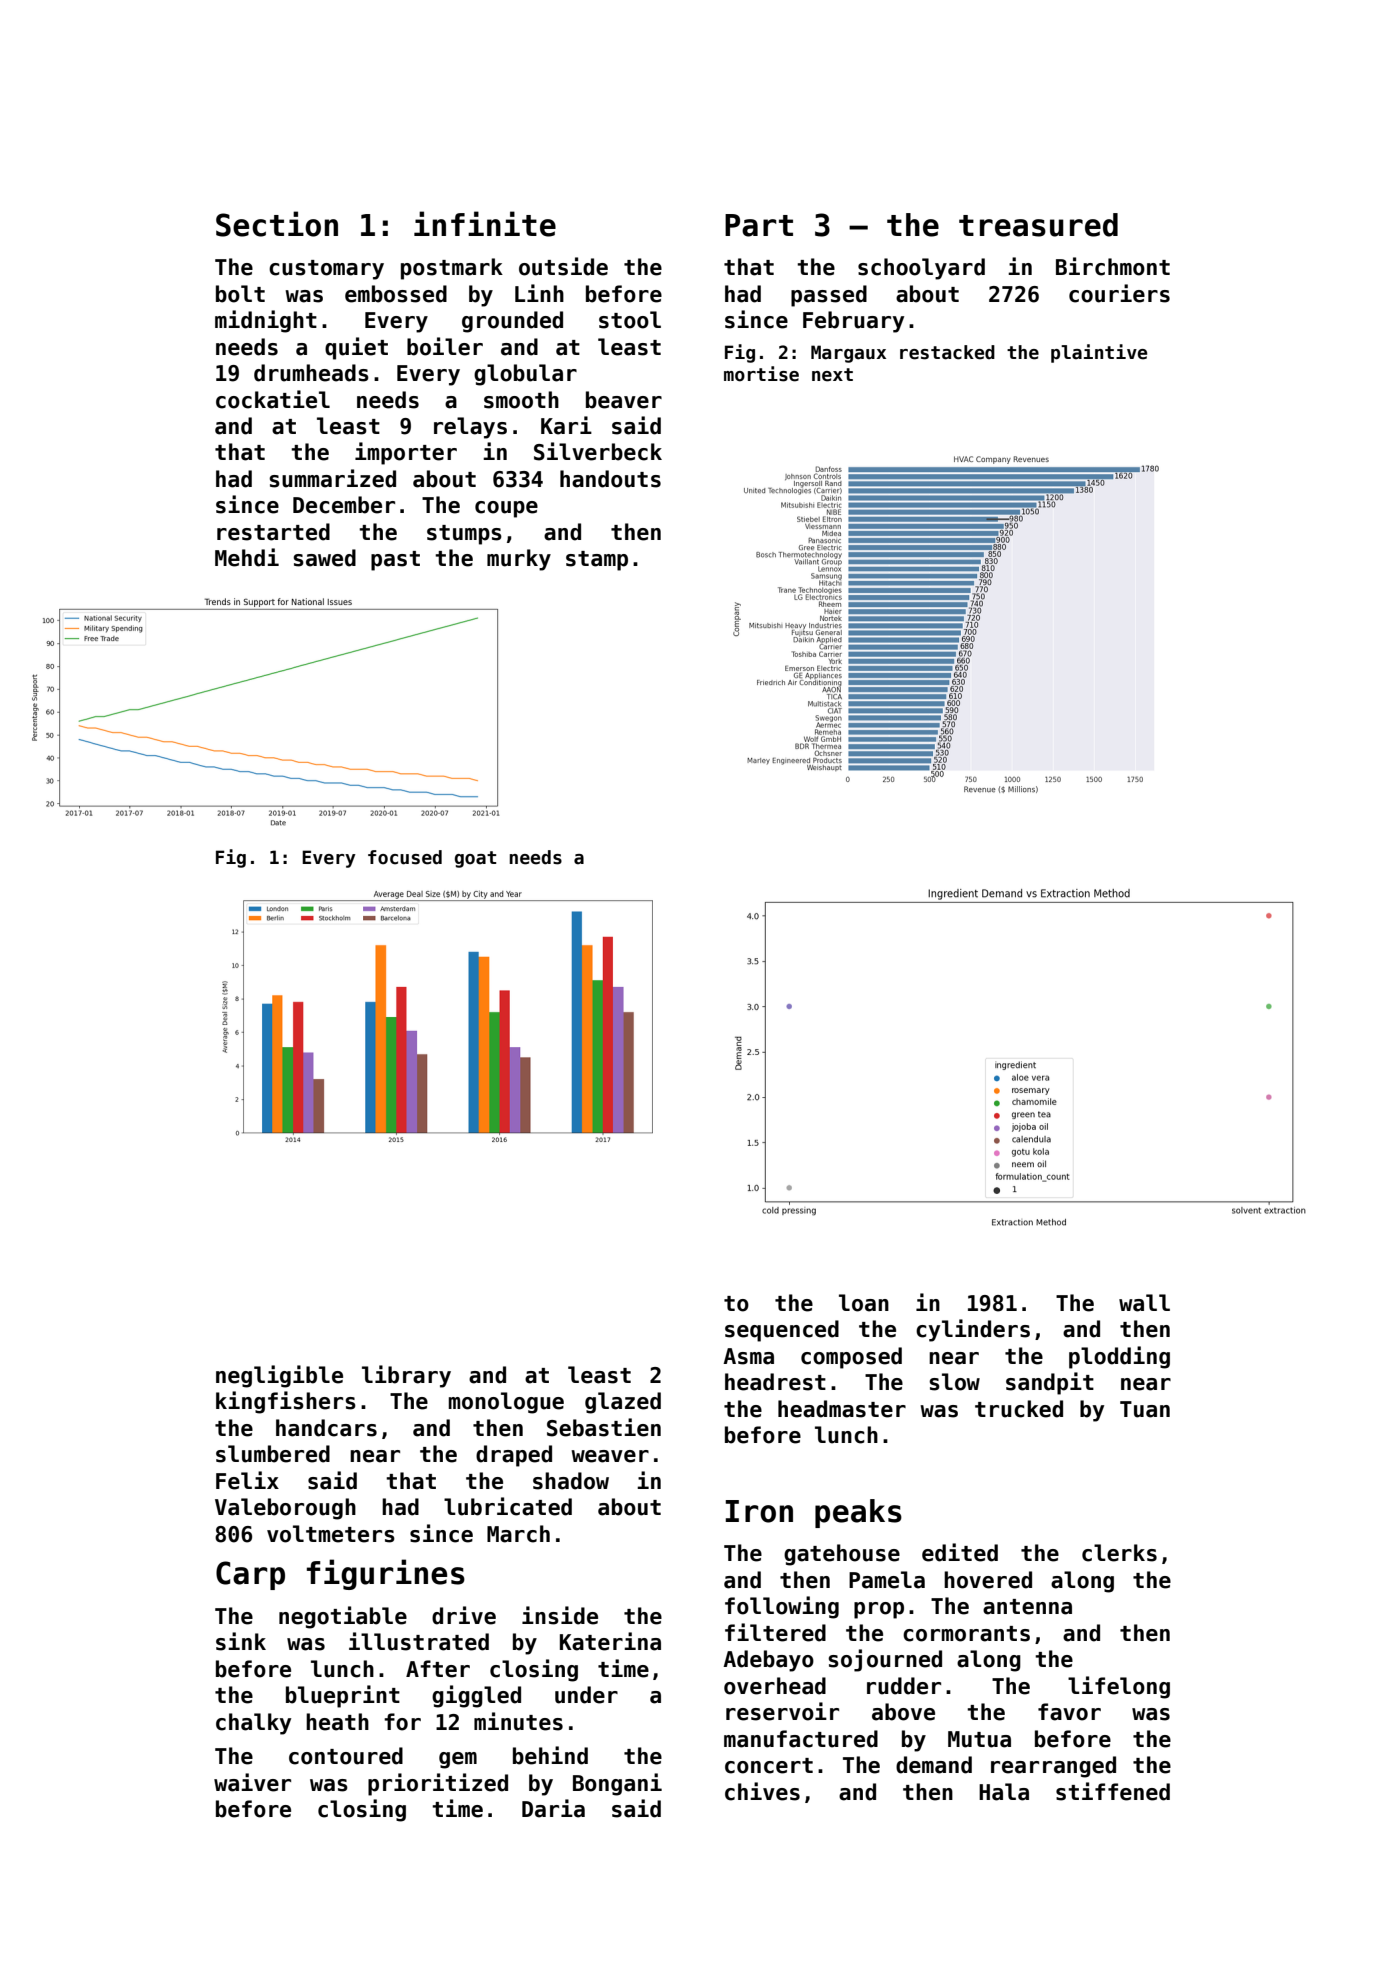  What do you see at coordinates (597, 561) in the screenshot?
I see `stamp` at bounding box center [597, 561].
